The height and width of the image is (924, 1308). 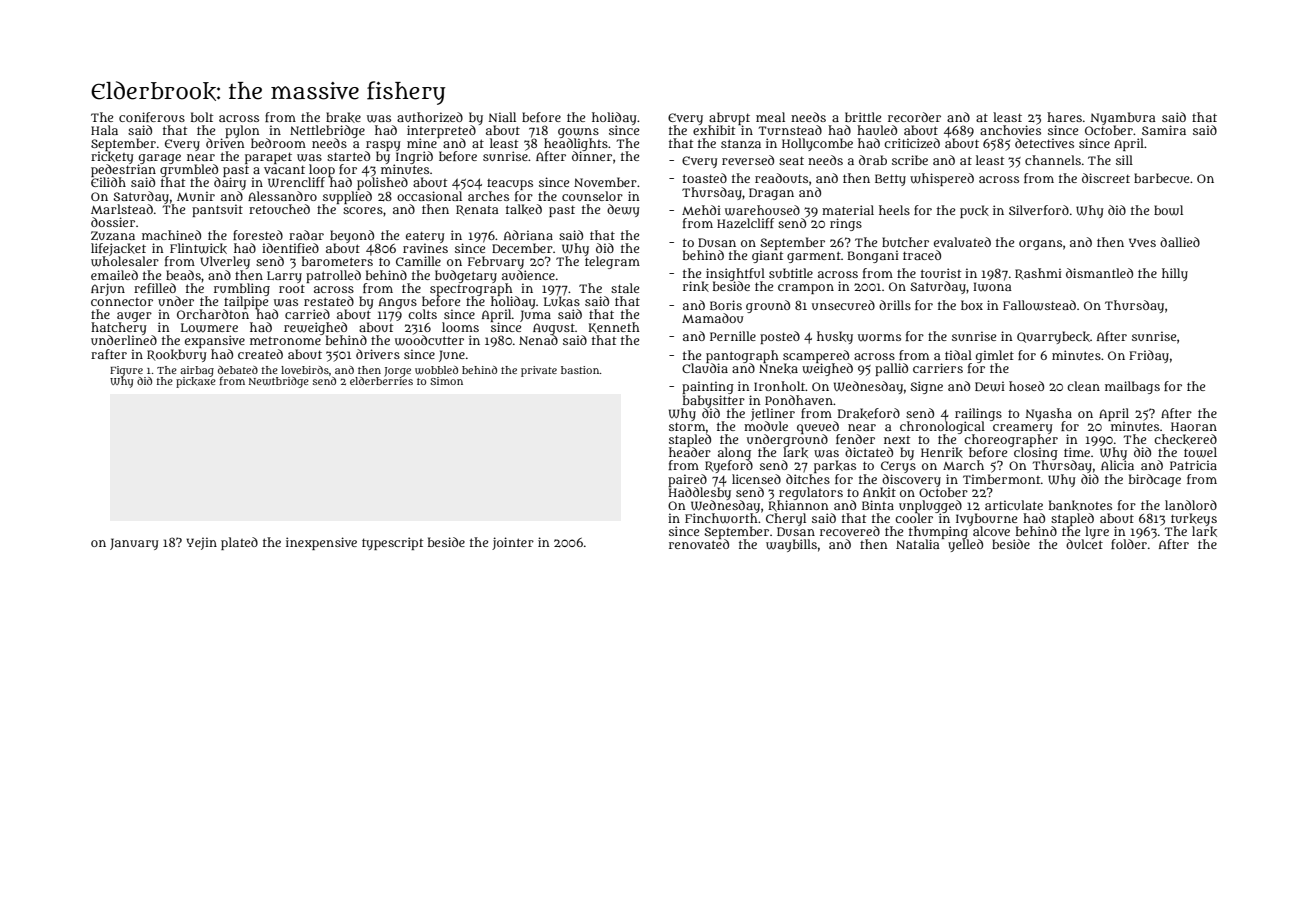 What do you see at coordinates (321, 543) in the image?
I see `inexpensive` at bounding box center [321, 543].
